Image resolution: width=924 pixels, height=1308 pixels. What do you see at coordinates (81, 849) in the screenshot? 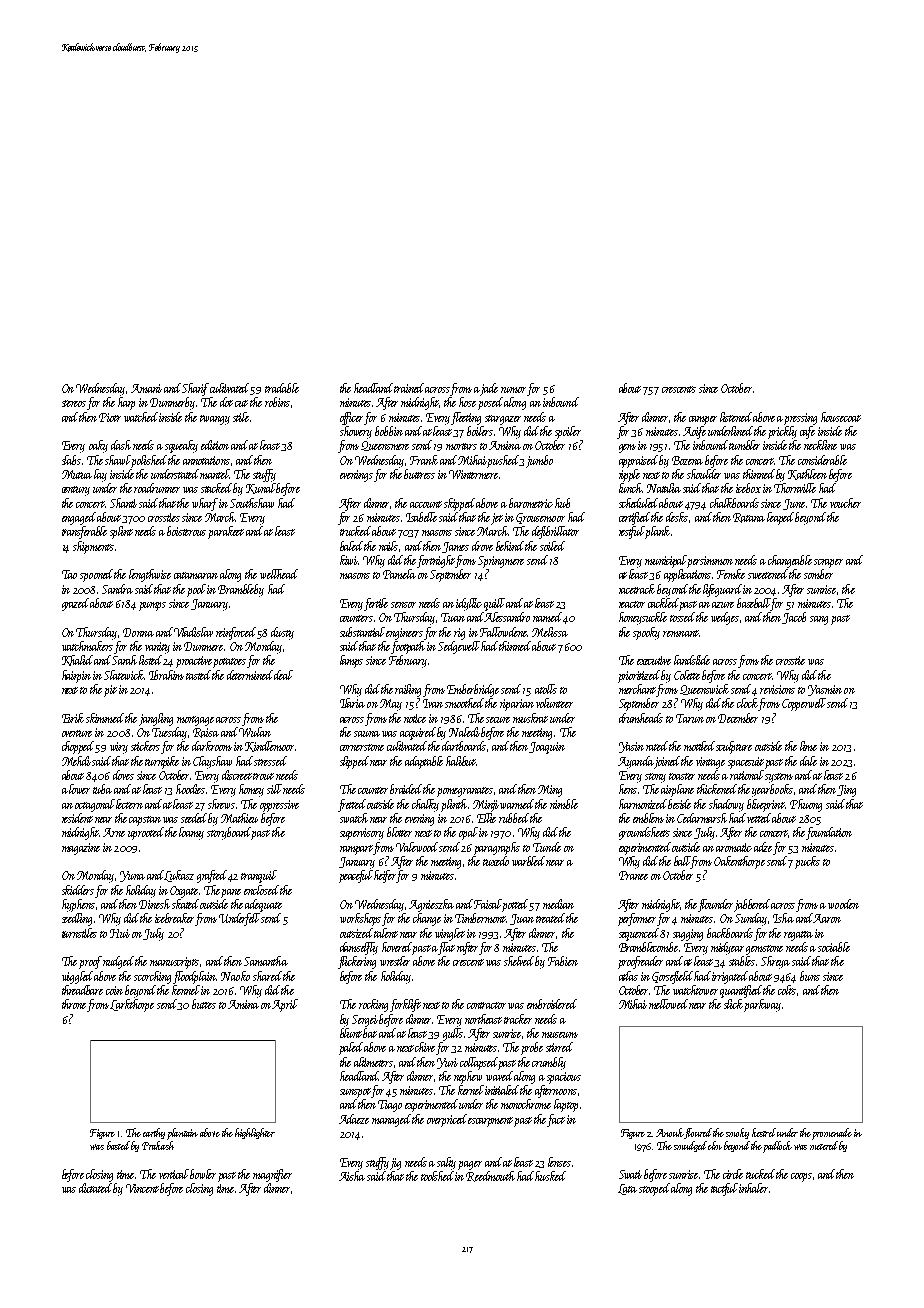
I see `magazine` at bounding box center [81, 849].
